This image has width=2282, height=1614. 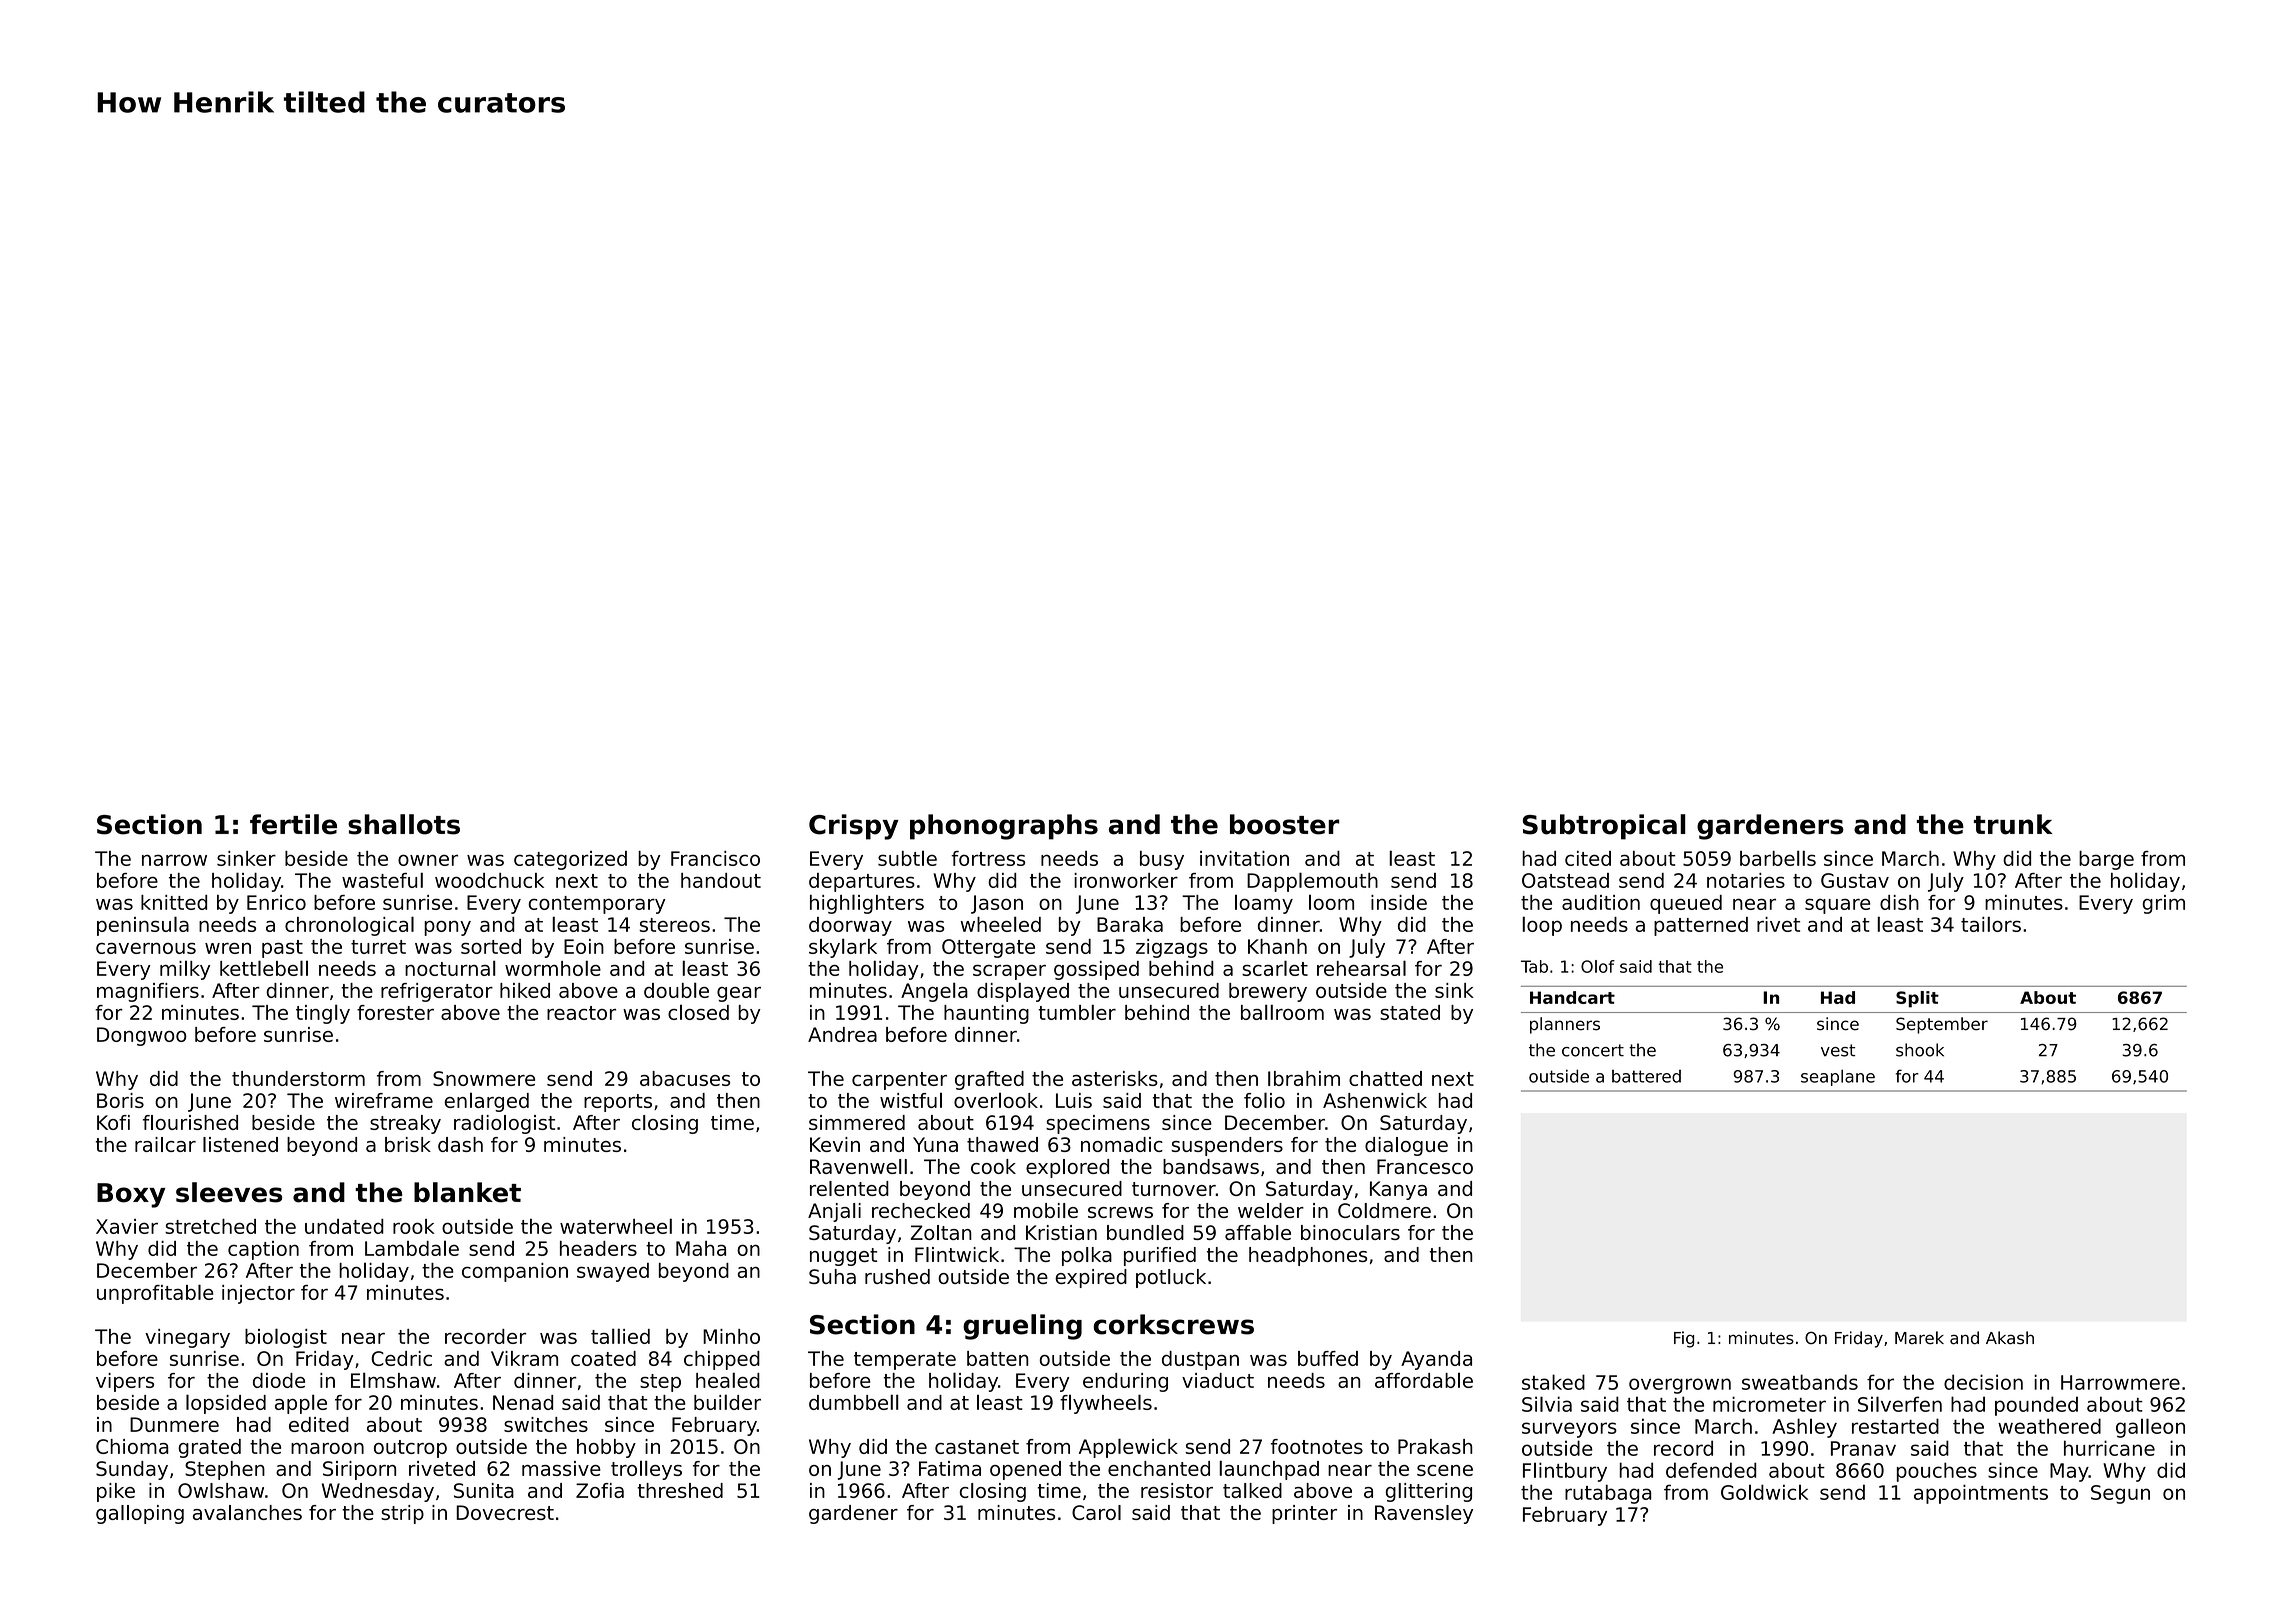 What do you see at coordinates (1838, 1077) in the image?
I see `seaplane` at bounding box center [1838, 1077].
